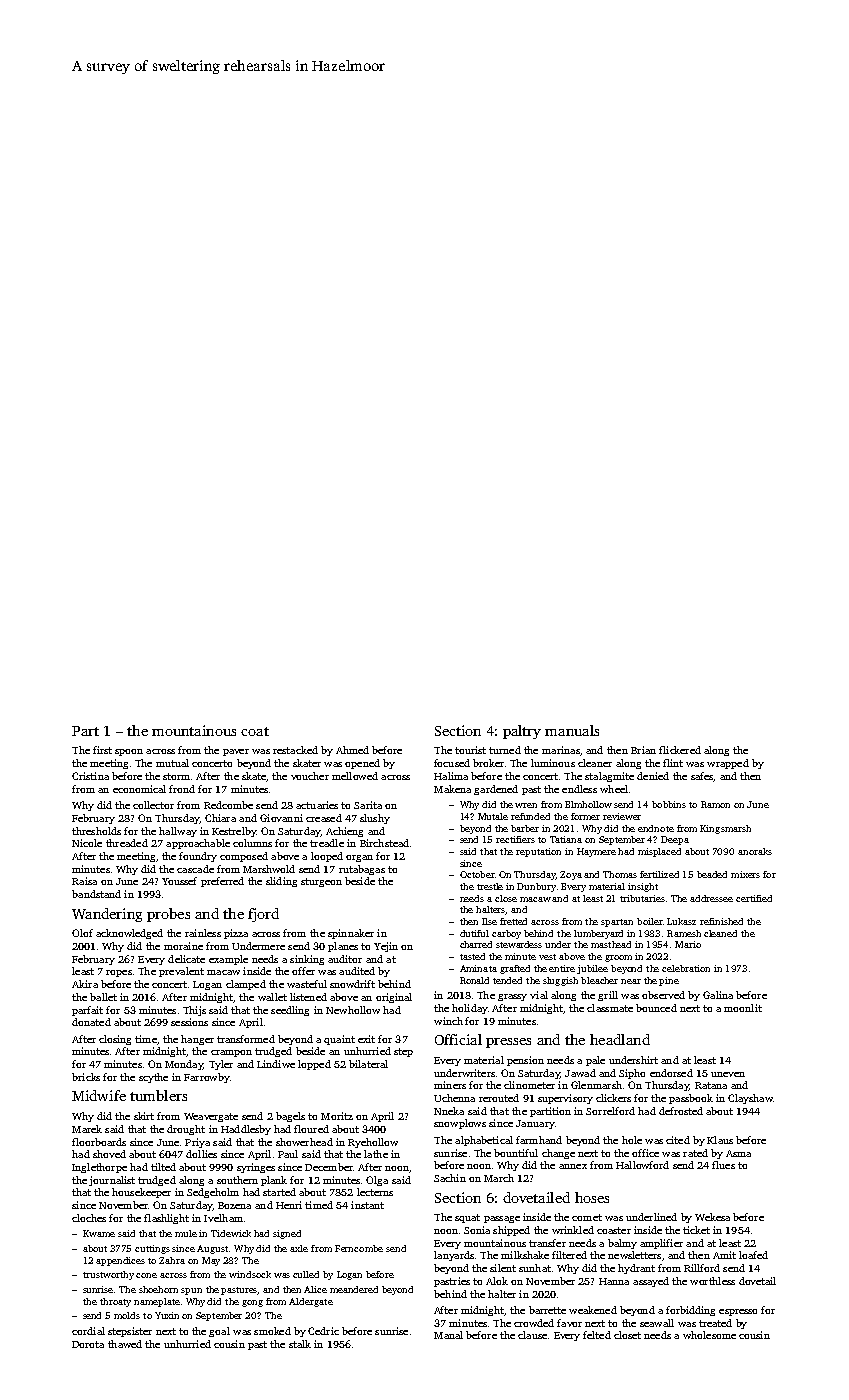 This page has height=1400, width=849. I want to click on stalagmite, so click(609, 777).
